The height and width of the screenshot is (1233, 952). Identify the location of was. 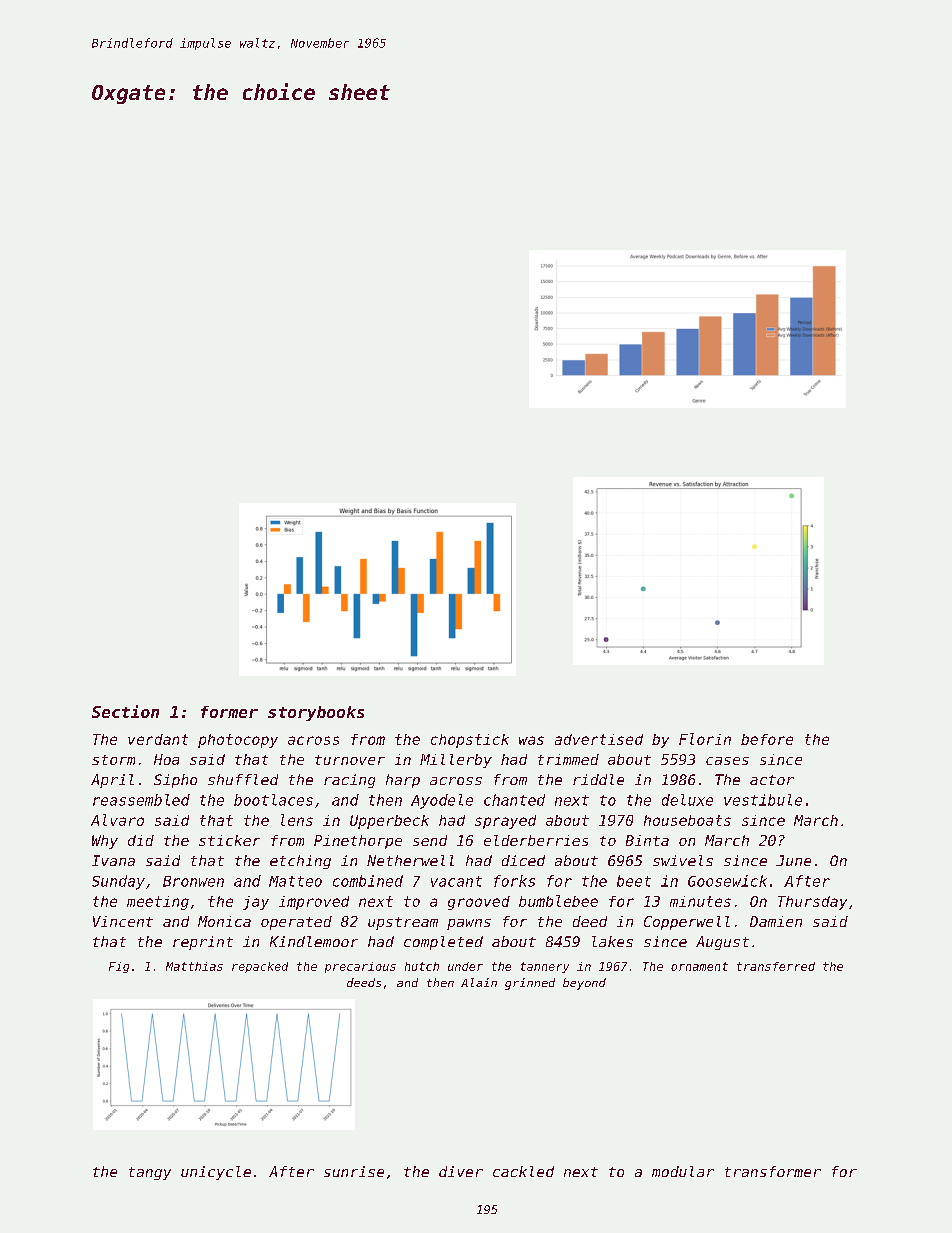
(531, 740).
